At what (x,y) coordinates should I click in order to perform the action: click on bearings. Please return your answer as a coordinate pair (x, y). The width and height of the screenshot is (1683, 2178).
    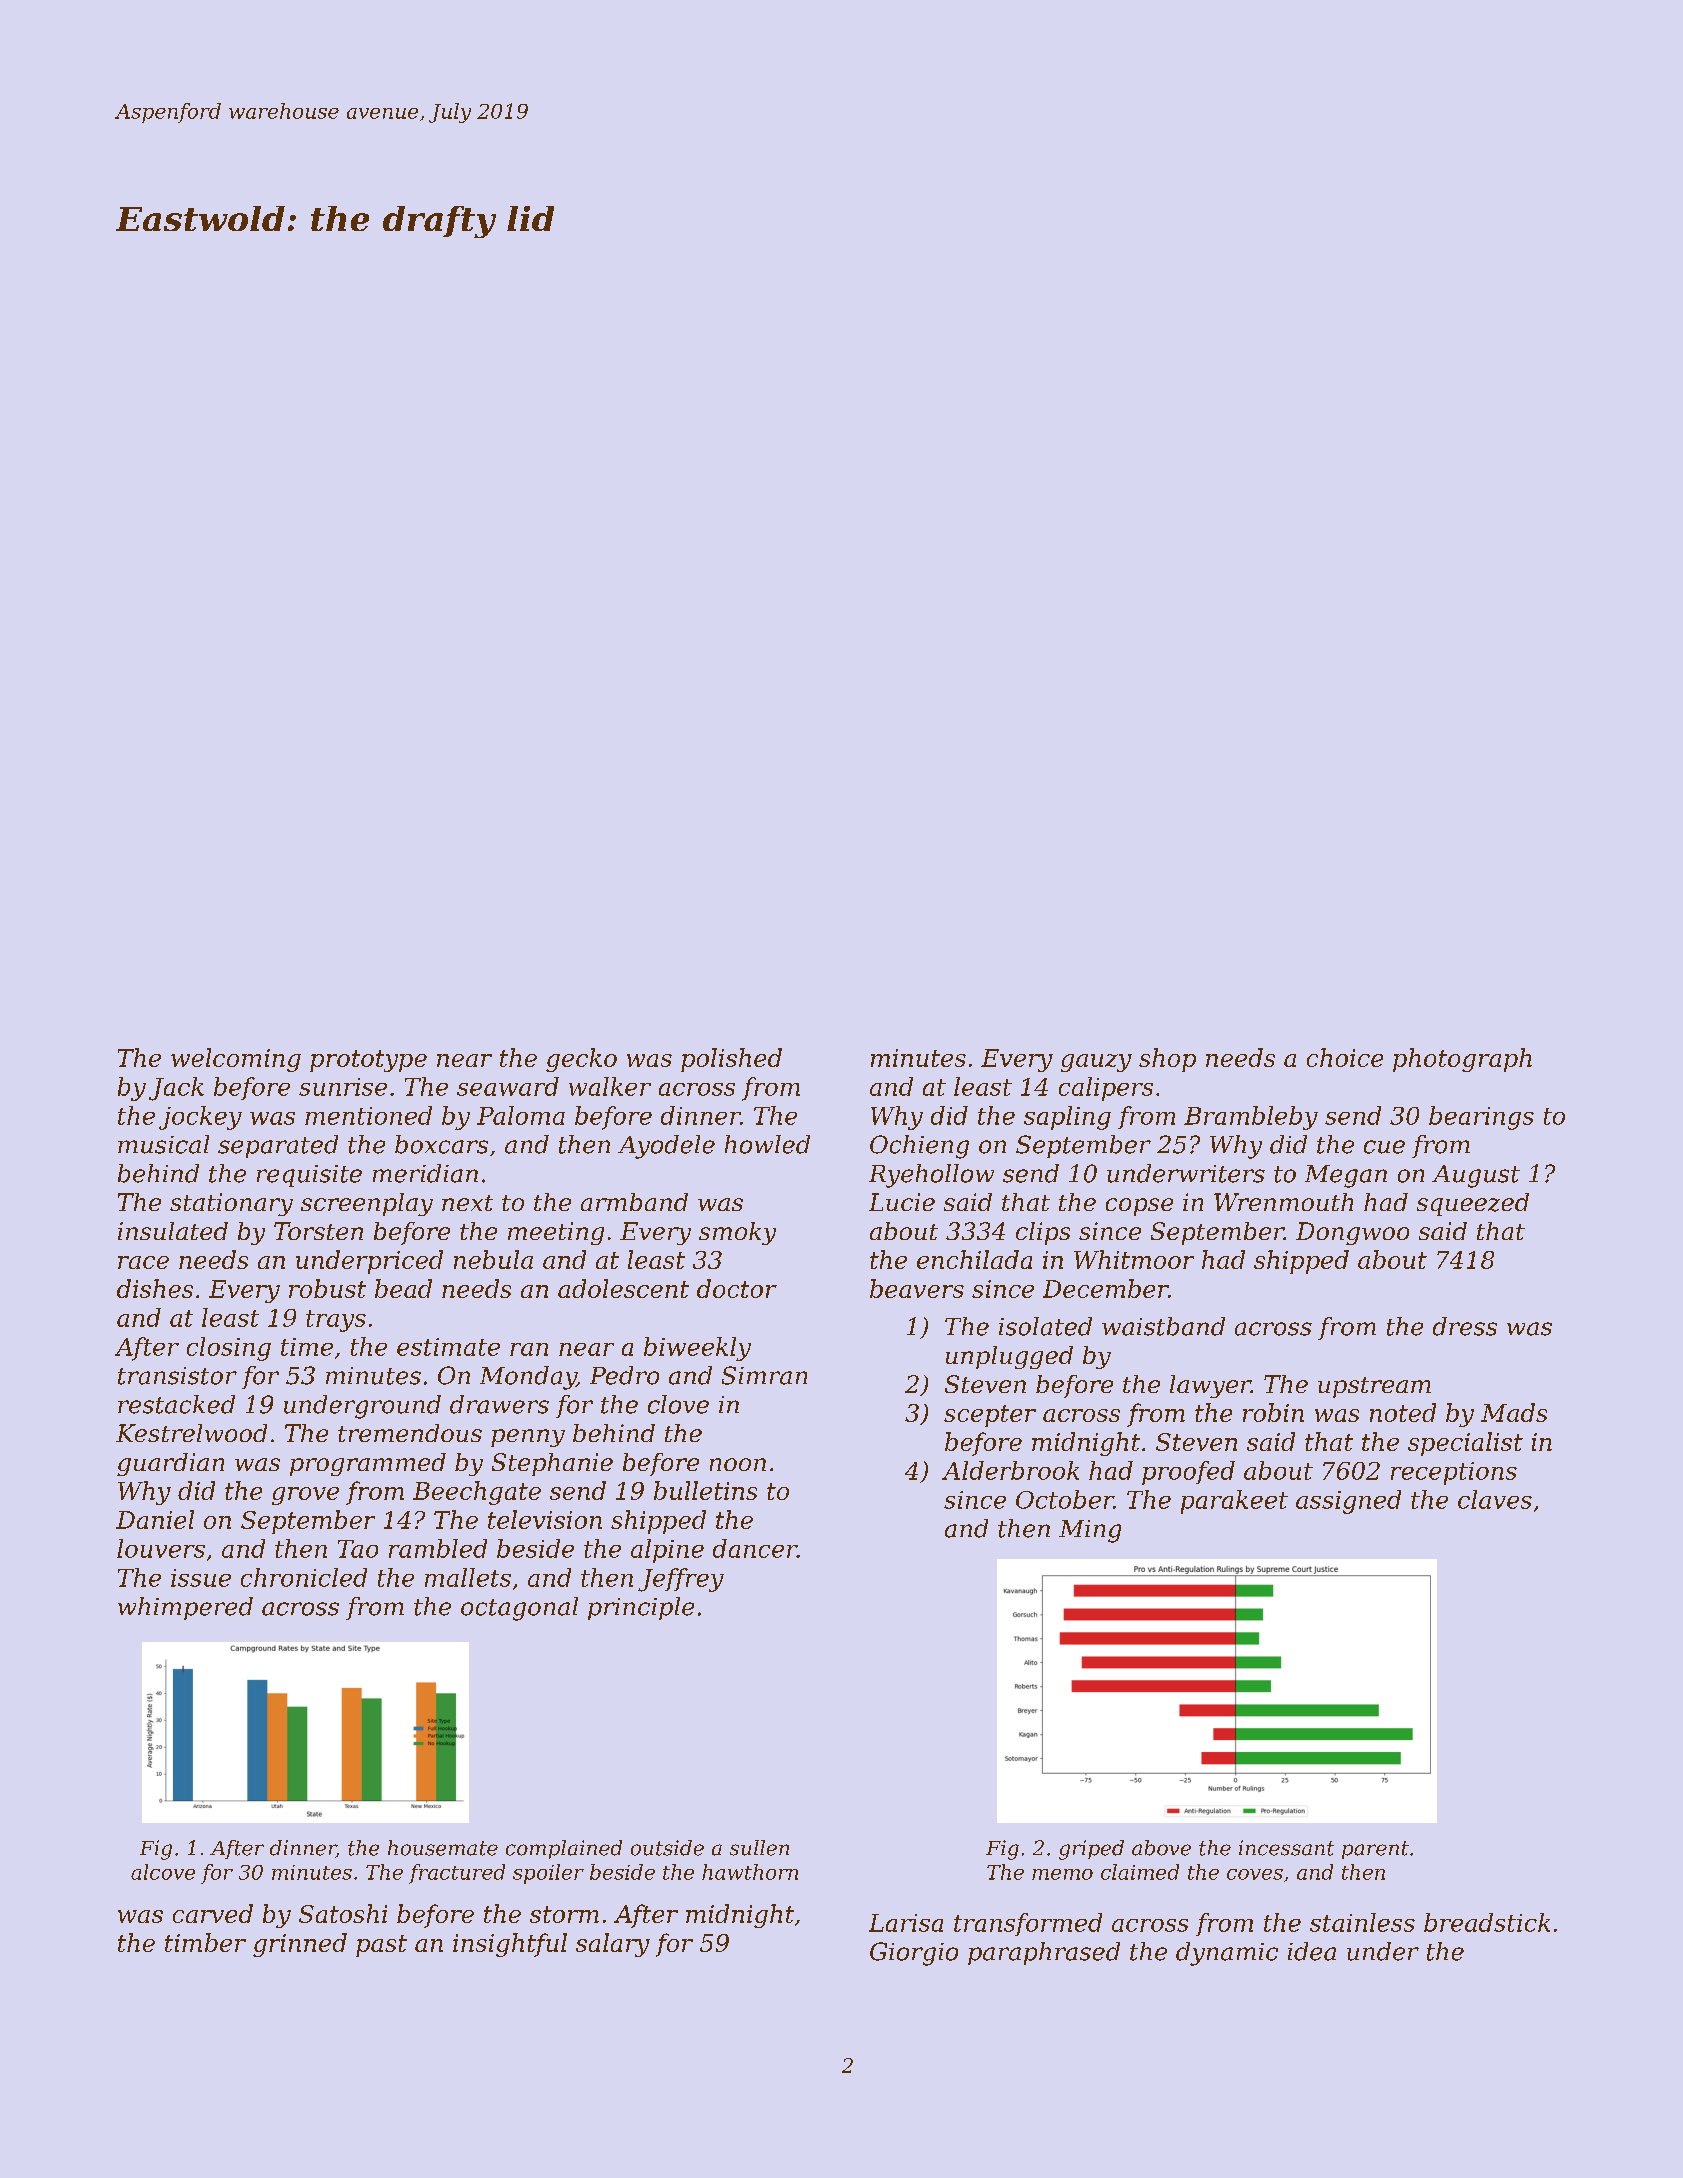
    Looking at the image, I should click on (1481, 1118).
